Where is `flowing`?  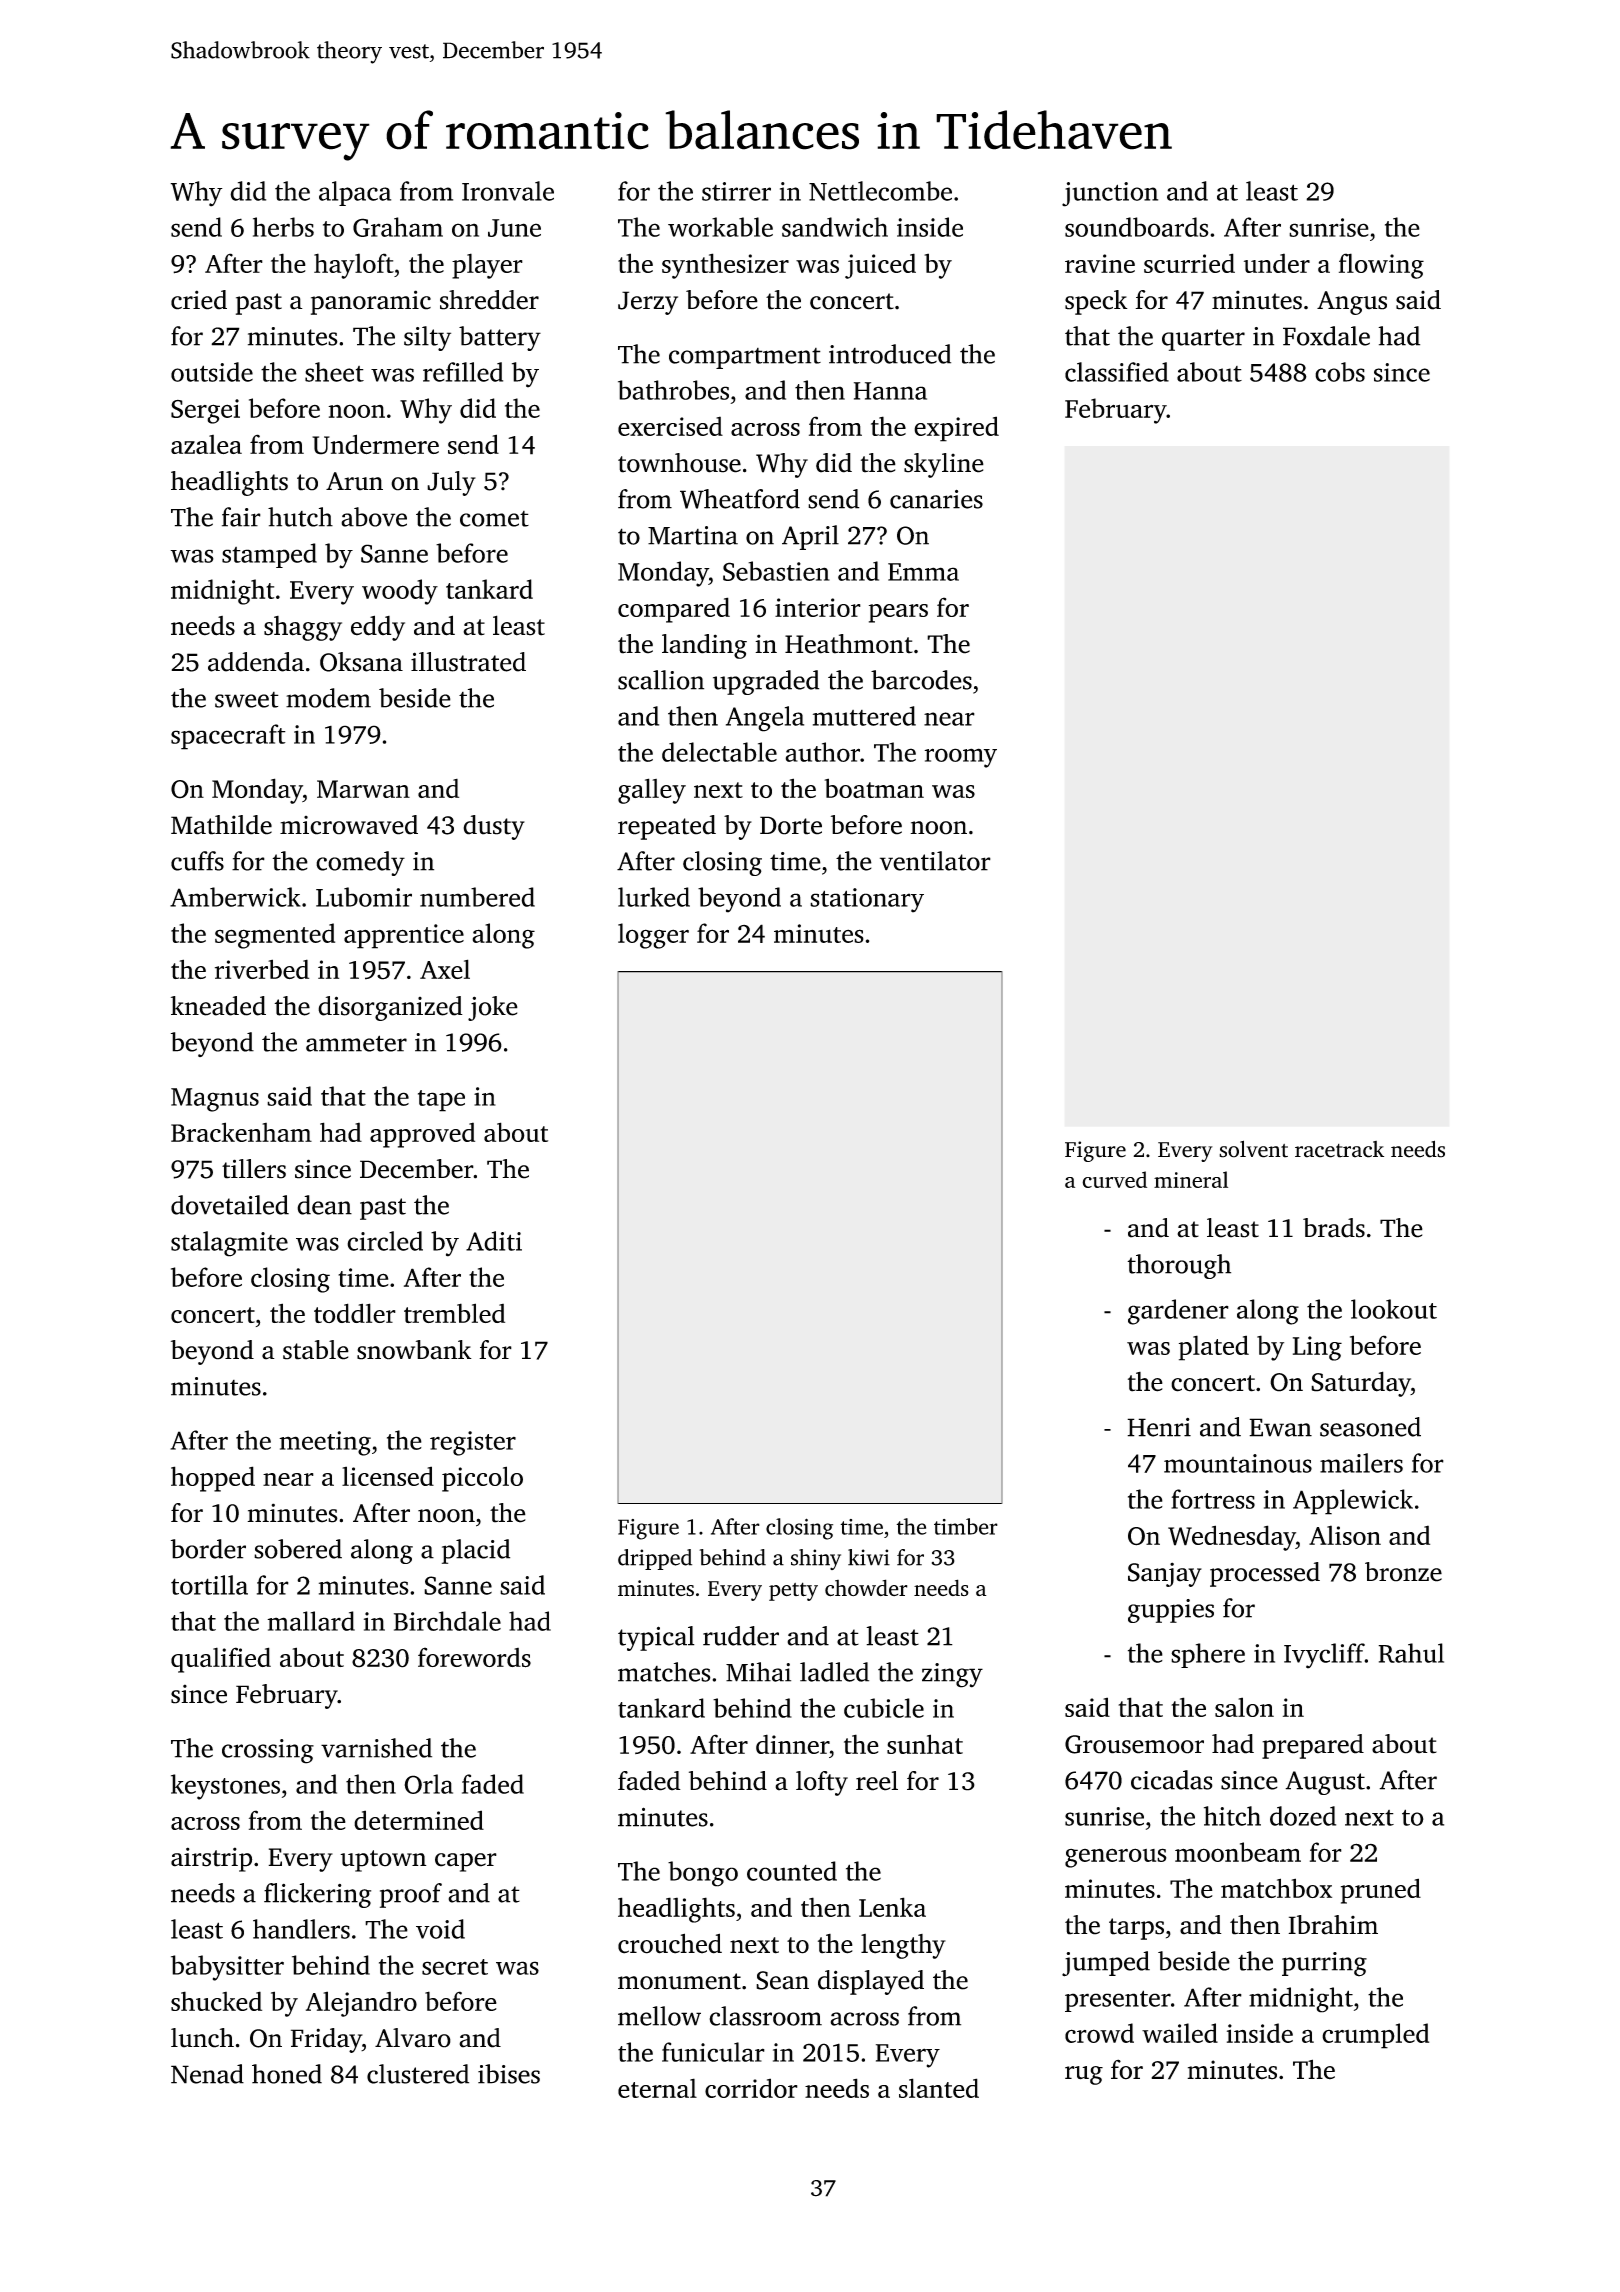 flowing is located at coordinates (1381, 266).
